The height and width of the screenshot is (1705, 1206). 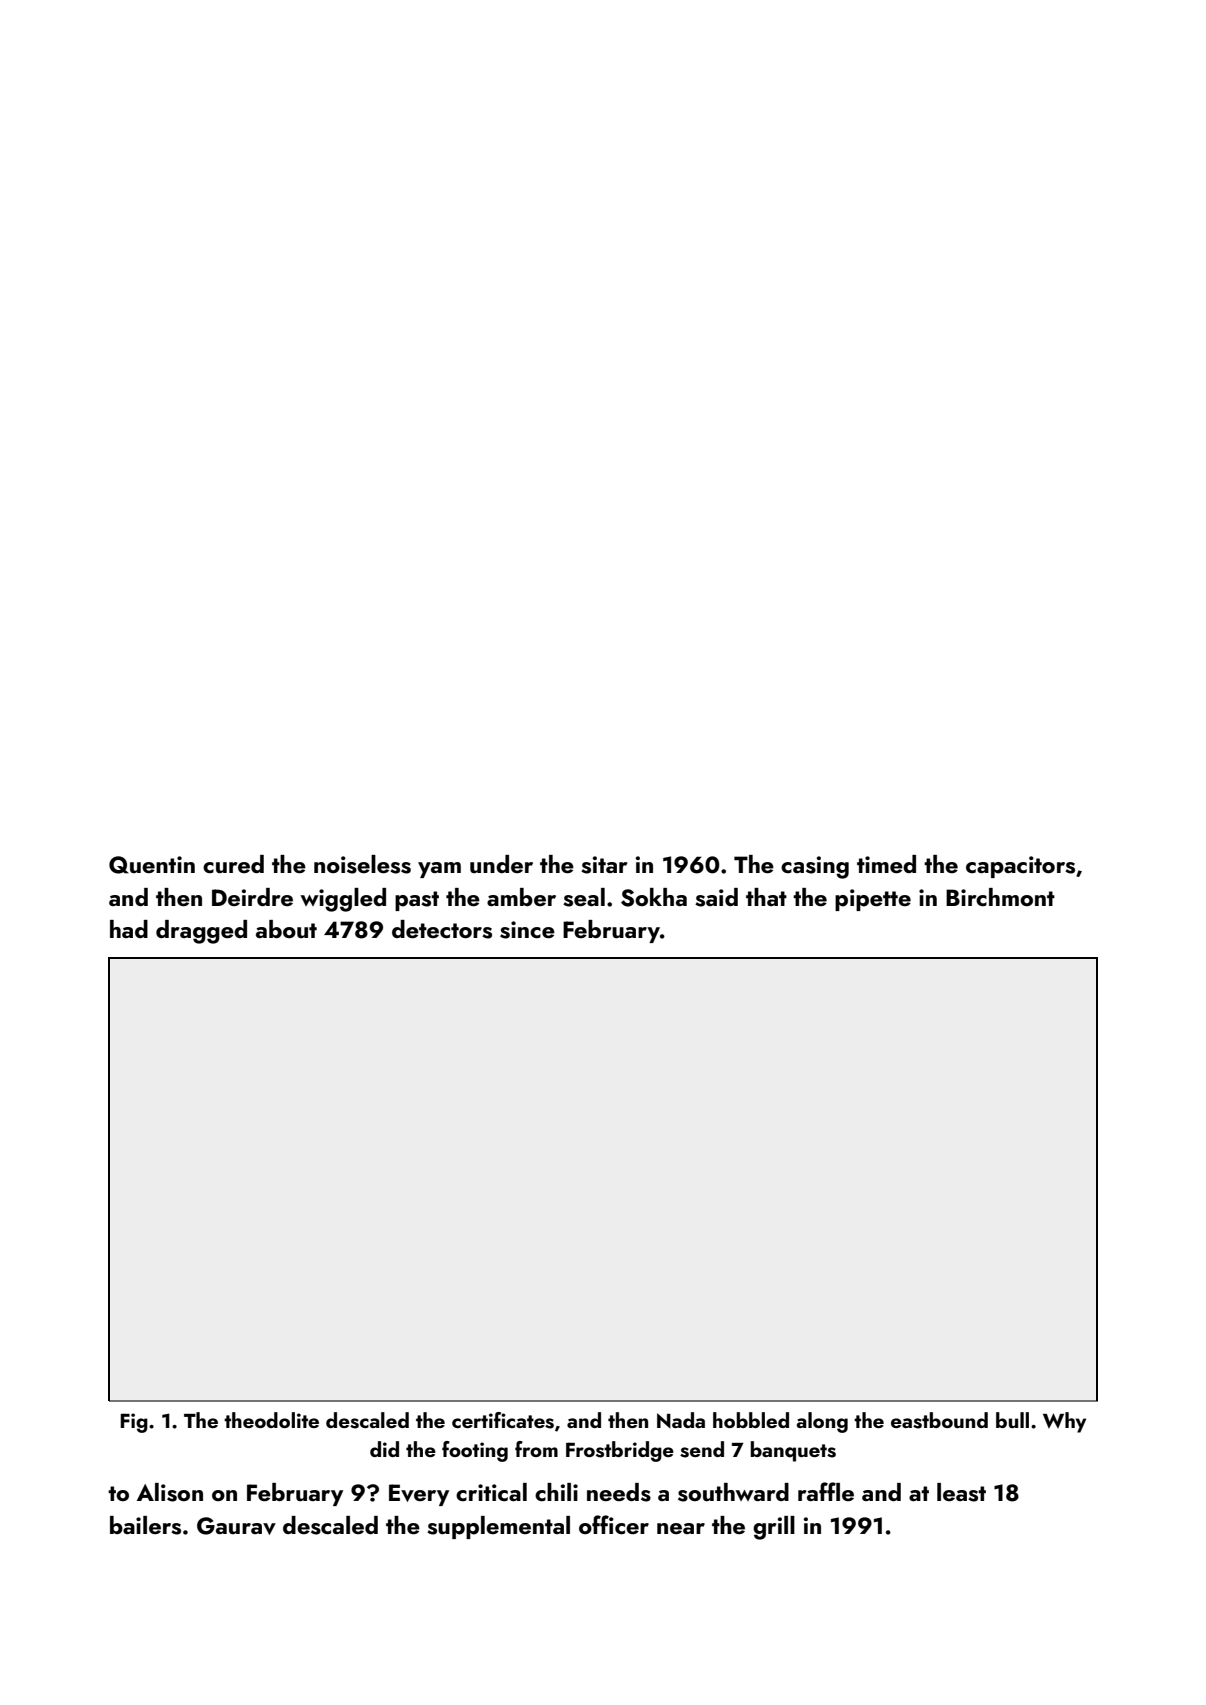 I want to click on sitar, so click(x=604, y=865).
